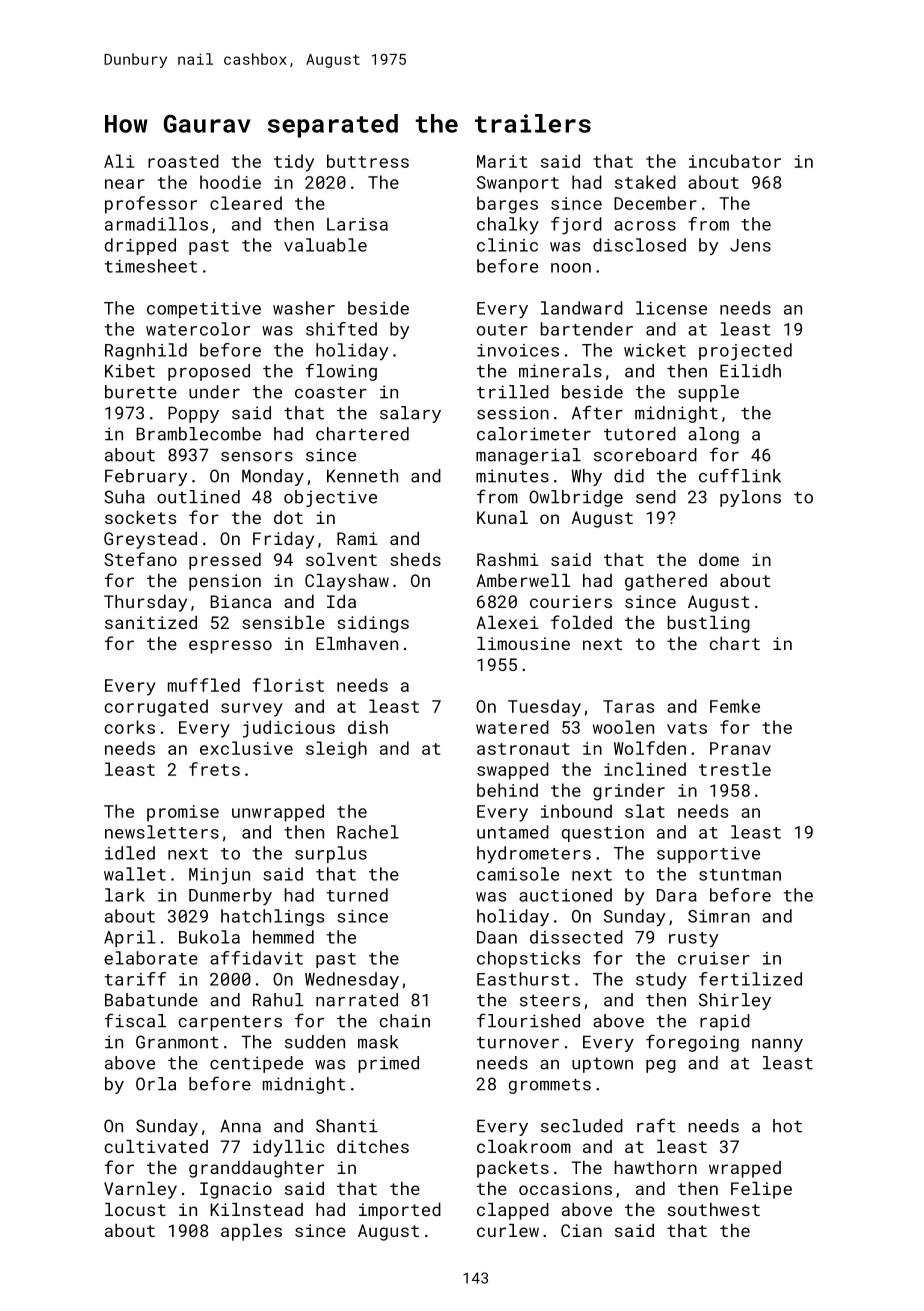  I want to click on foregoing, so click(692, 1043).
